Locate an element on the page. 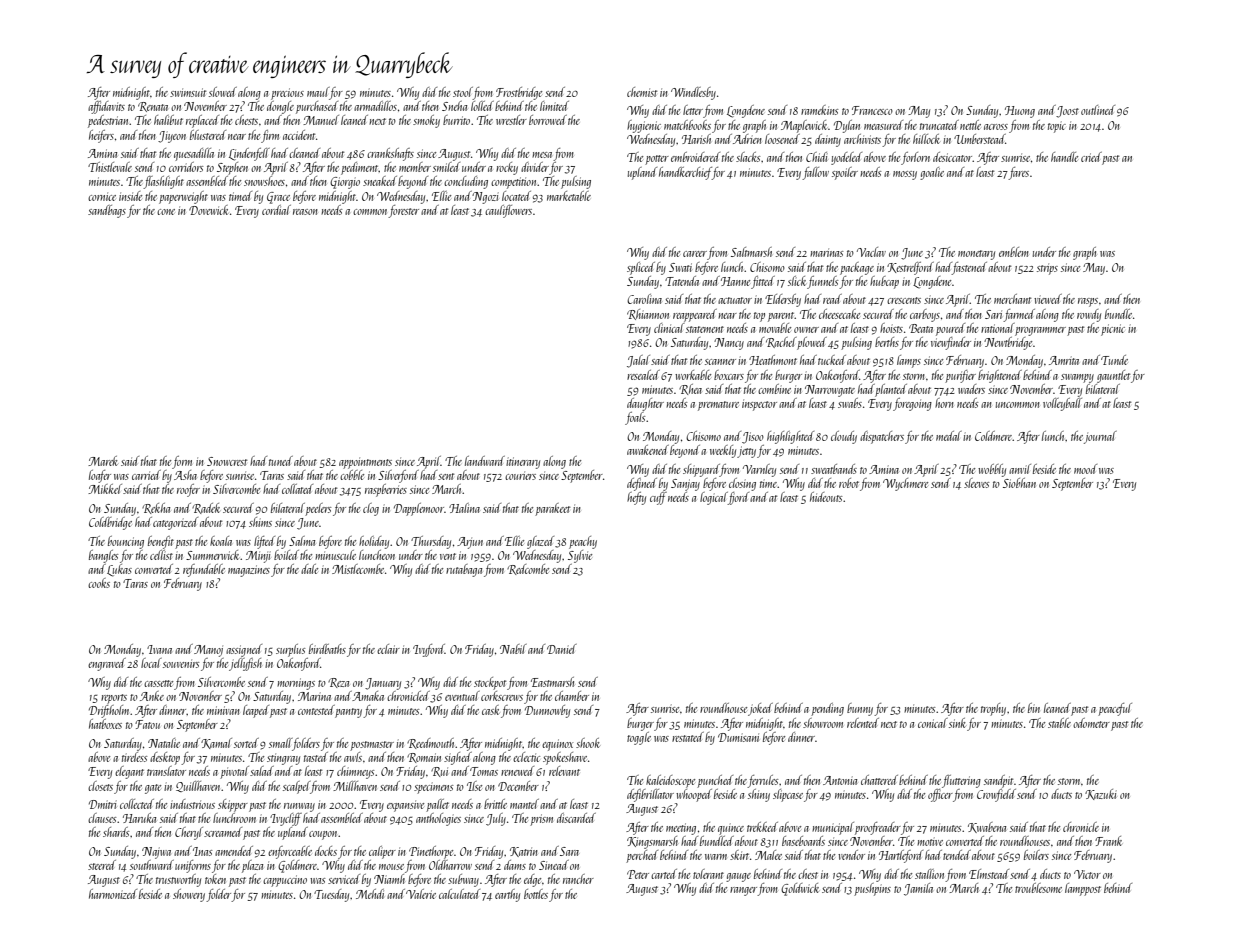 This image has width=1233, height=952. topic is located at coordinates (1057, 127).
